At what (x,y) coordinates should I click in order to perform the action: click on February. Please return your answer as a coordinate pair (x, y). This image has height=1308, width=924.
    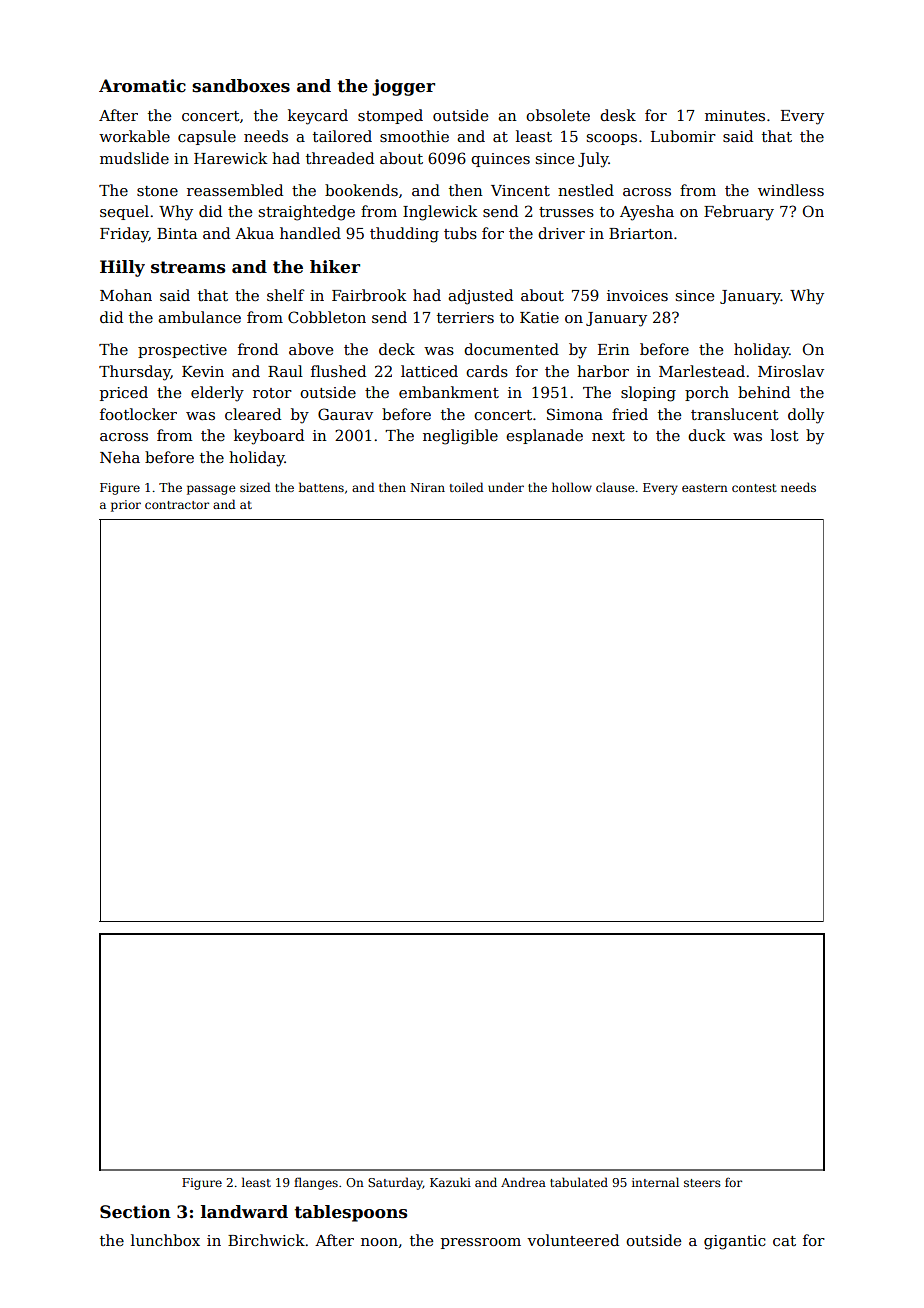
    Looking at the image, I should click on (739, 213).
